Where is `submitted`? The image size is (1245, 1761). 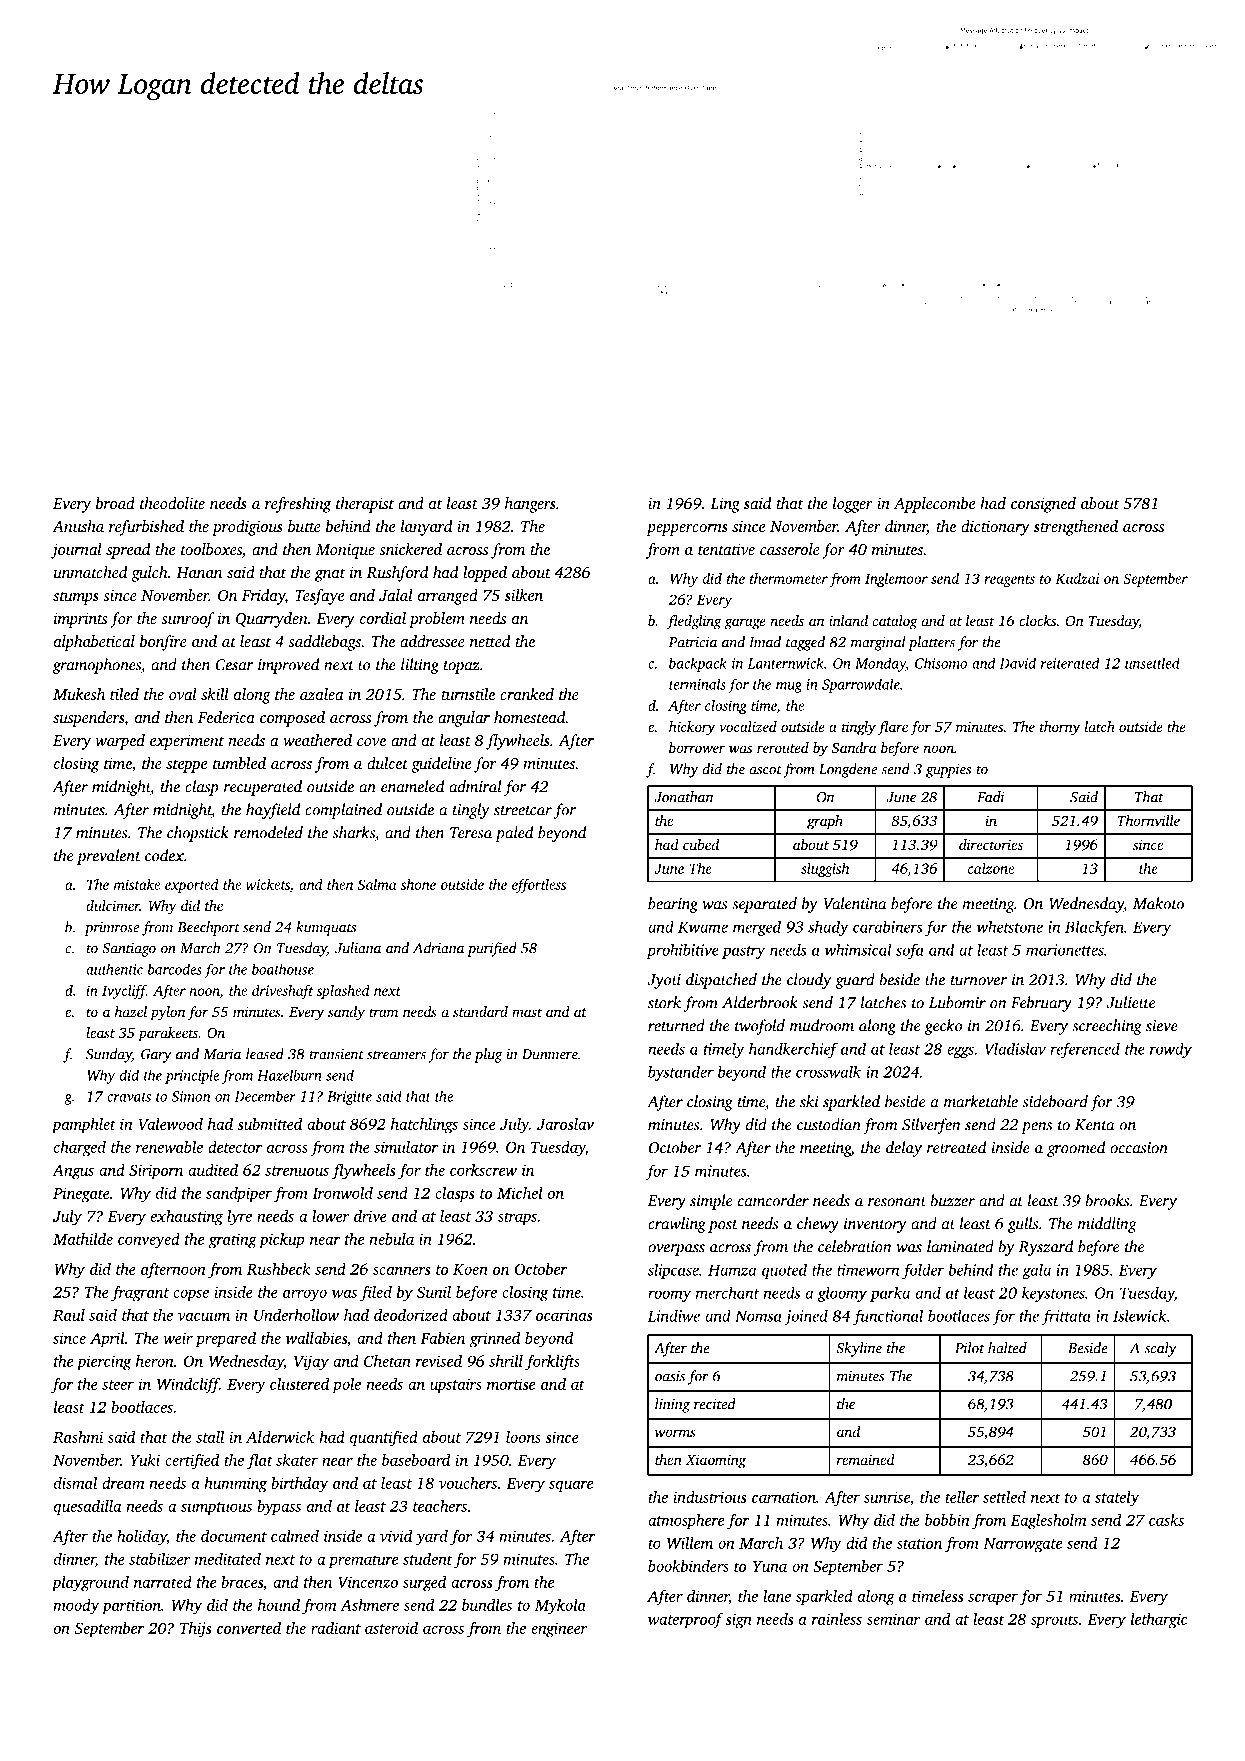
submitted is located at coordinates (269, 1124).
